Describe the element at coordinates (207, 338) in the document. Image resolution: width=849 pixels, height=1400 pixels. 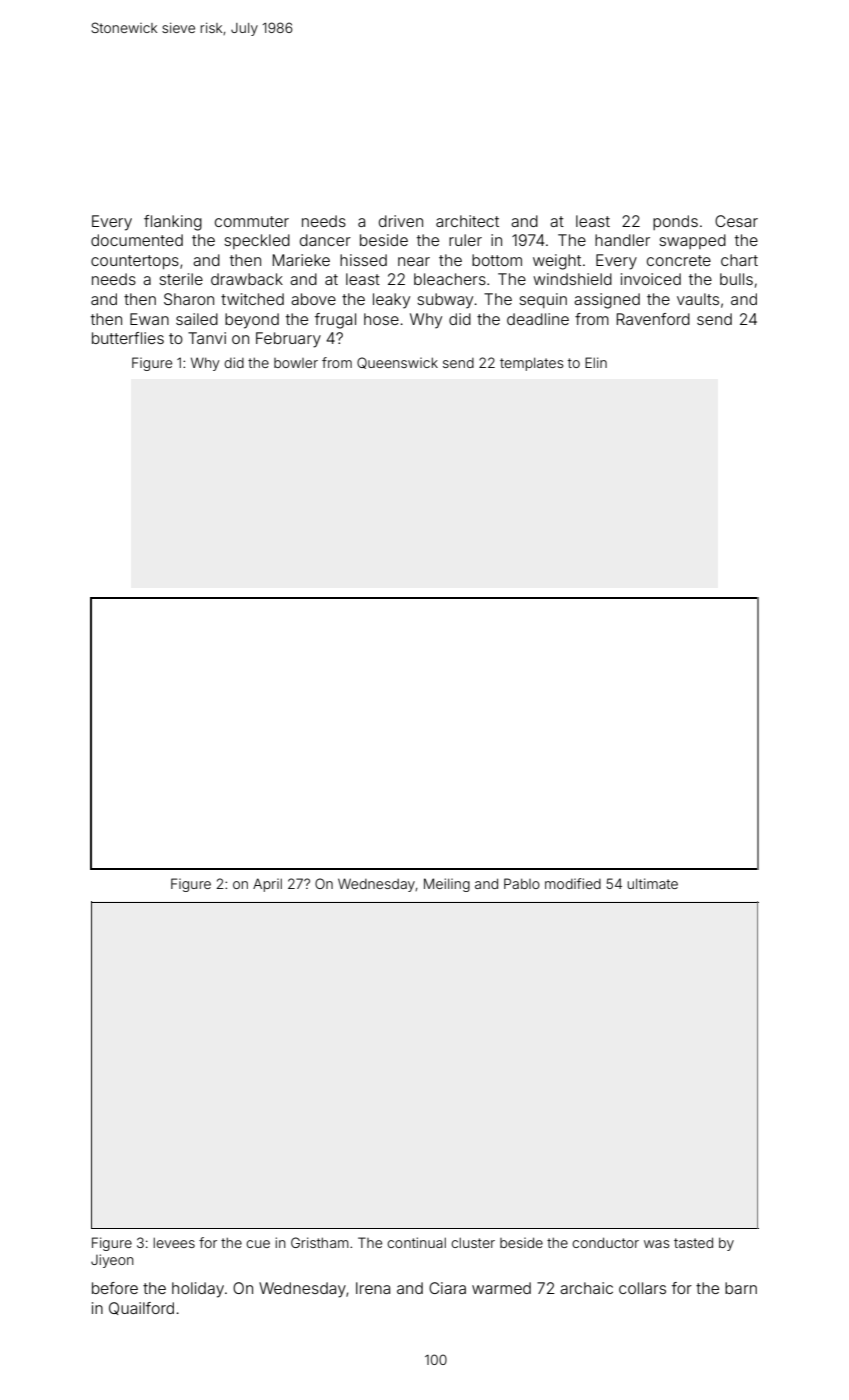
I see `Tanvi` at that location.
